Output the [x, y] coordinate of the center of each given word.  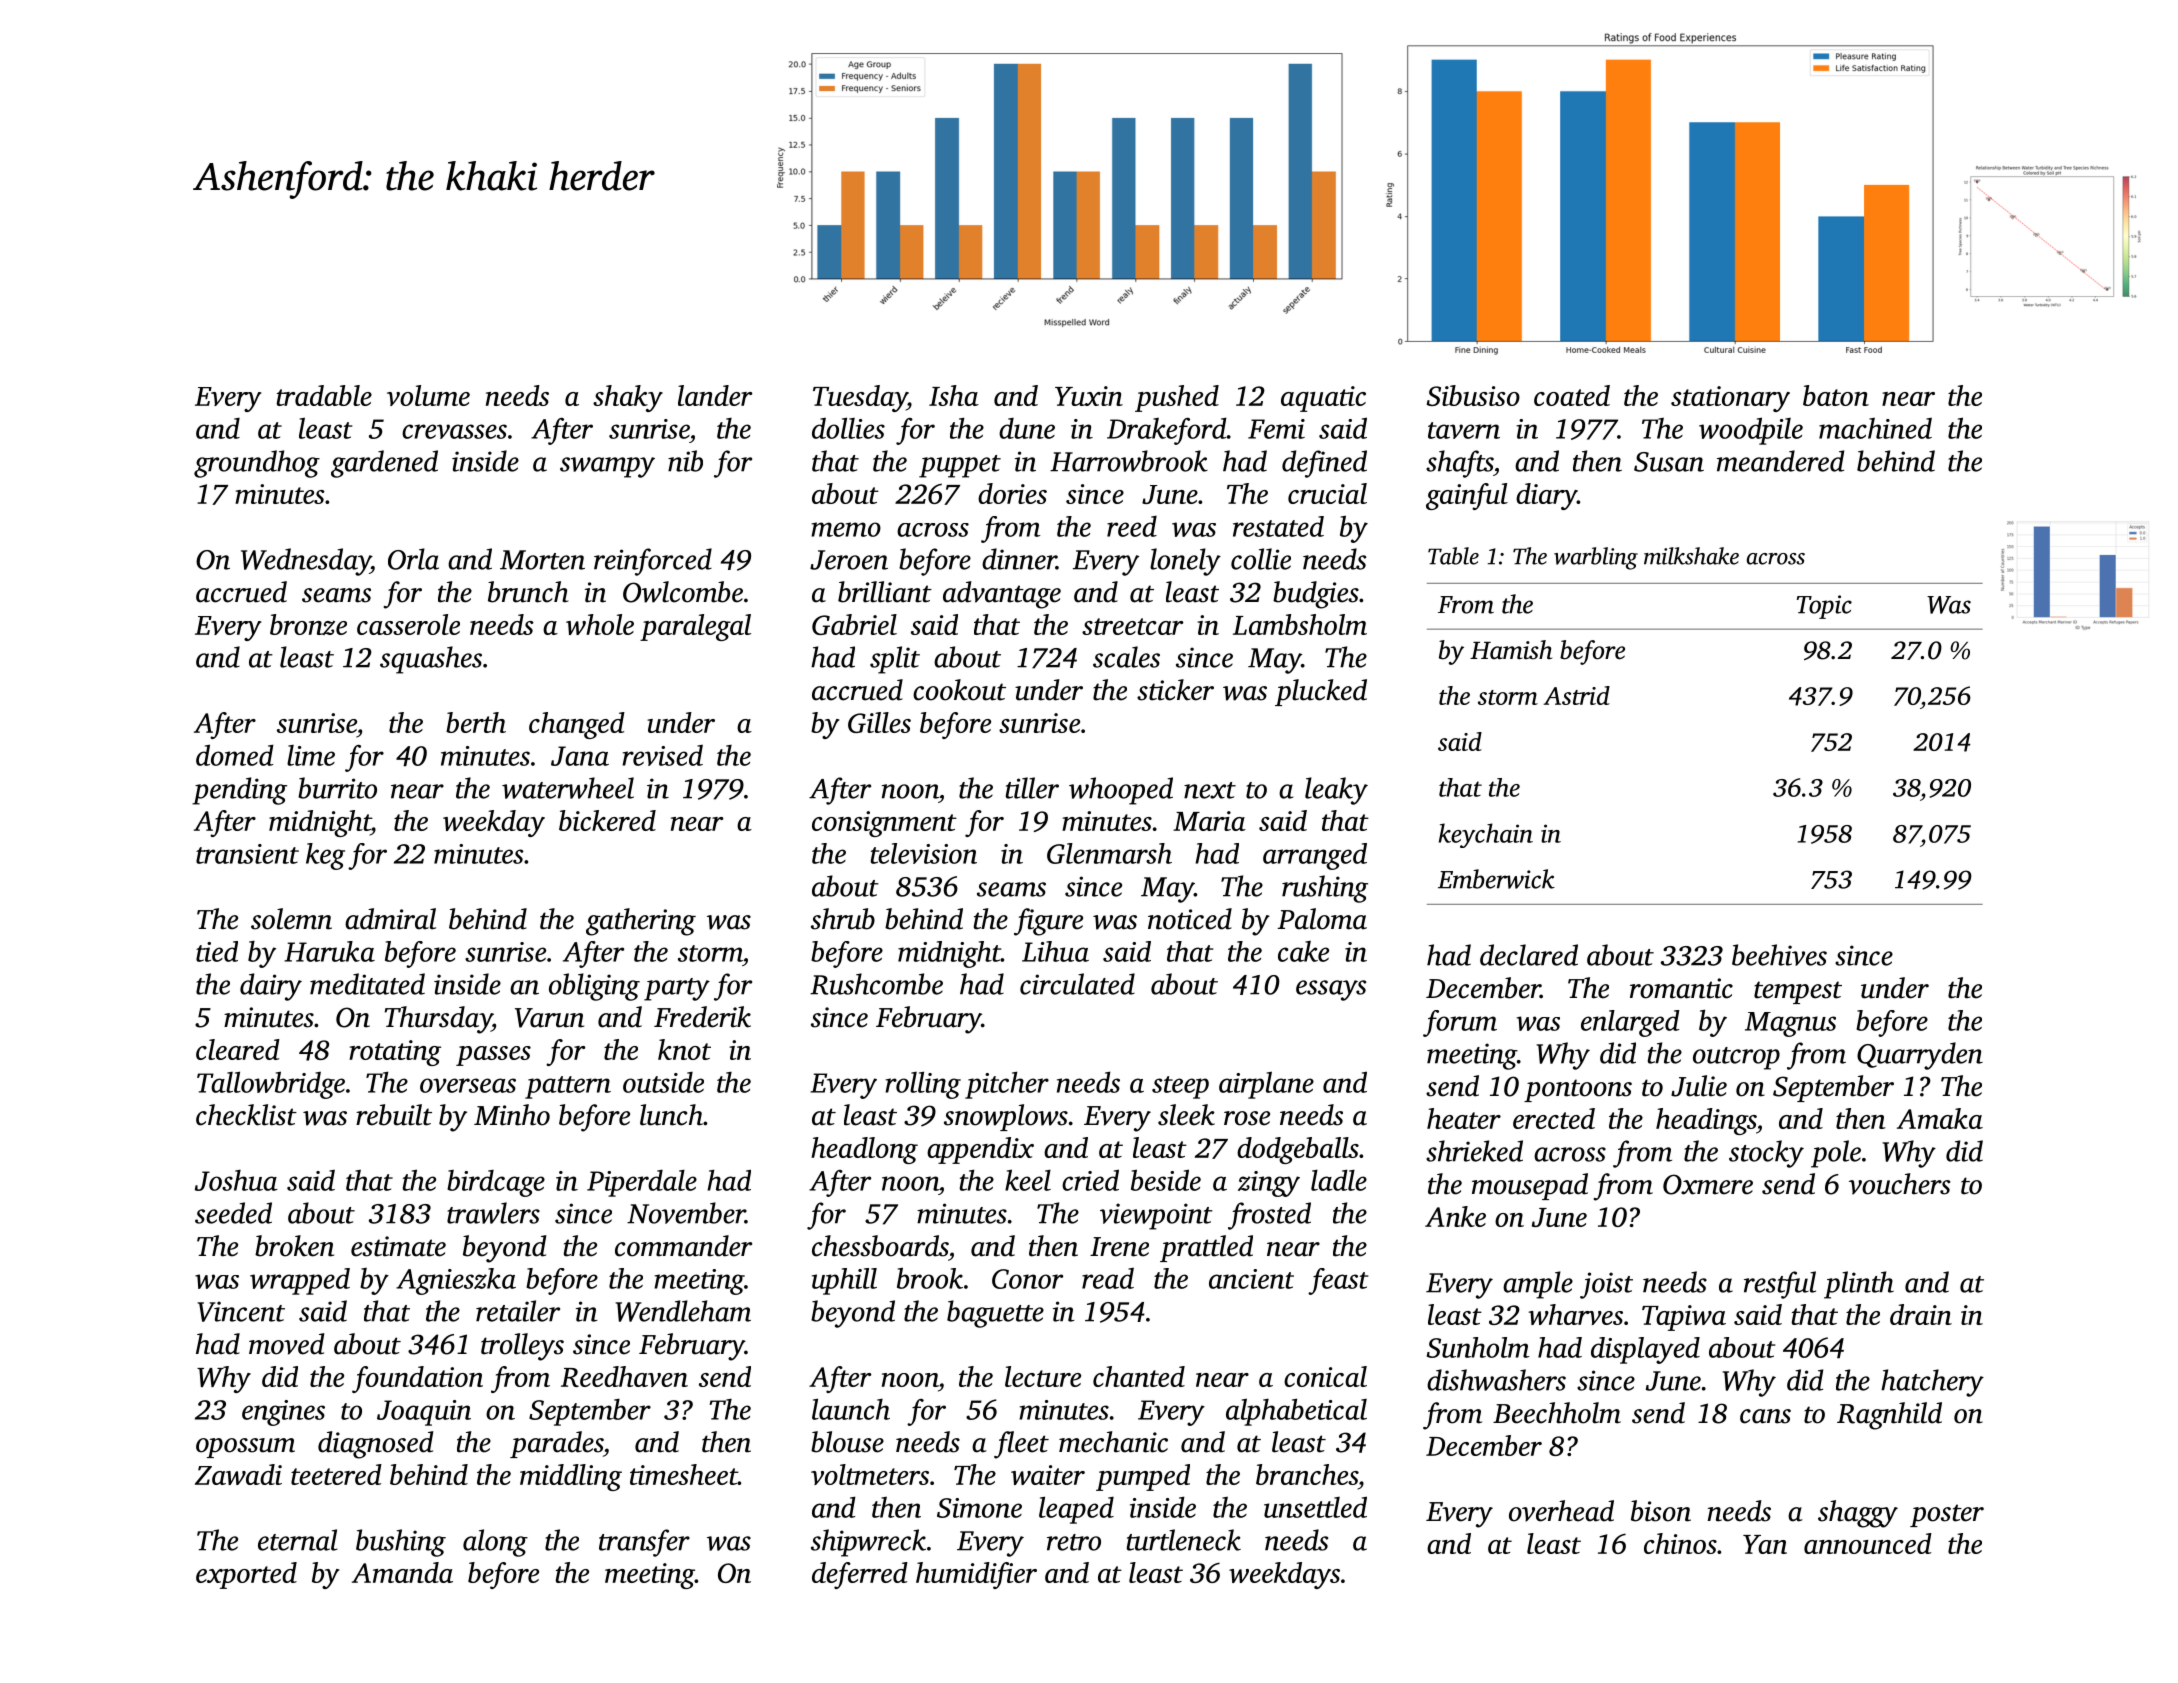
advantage [1002, 595]
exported [246, 1575]
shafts [1459, 464]
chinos [1680, 1543]
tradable [324, 395]
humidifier [976, 1575]
